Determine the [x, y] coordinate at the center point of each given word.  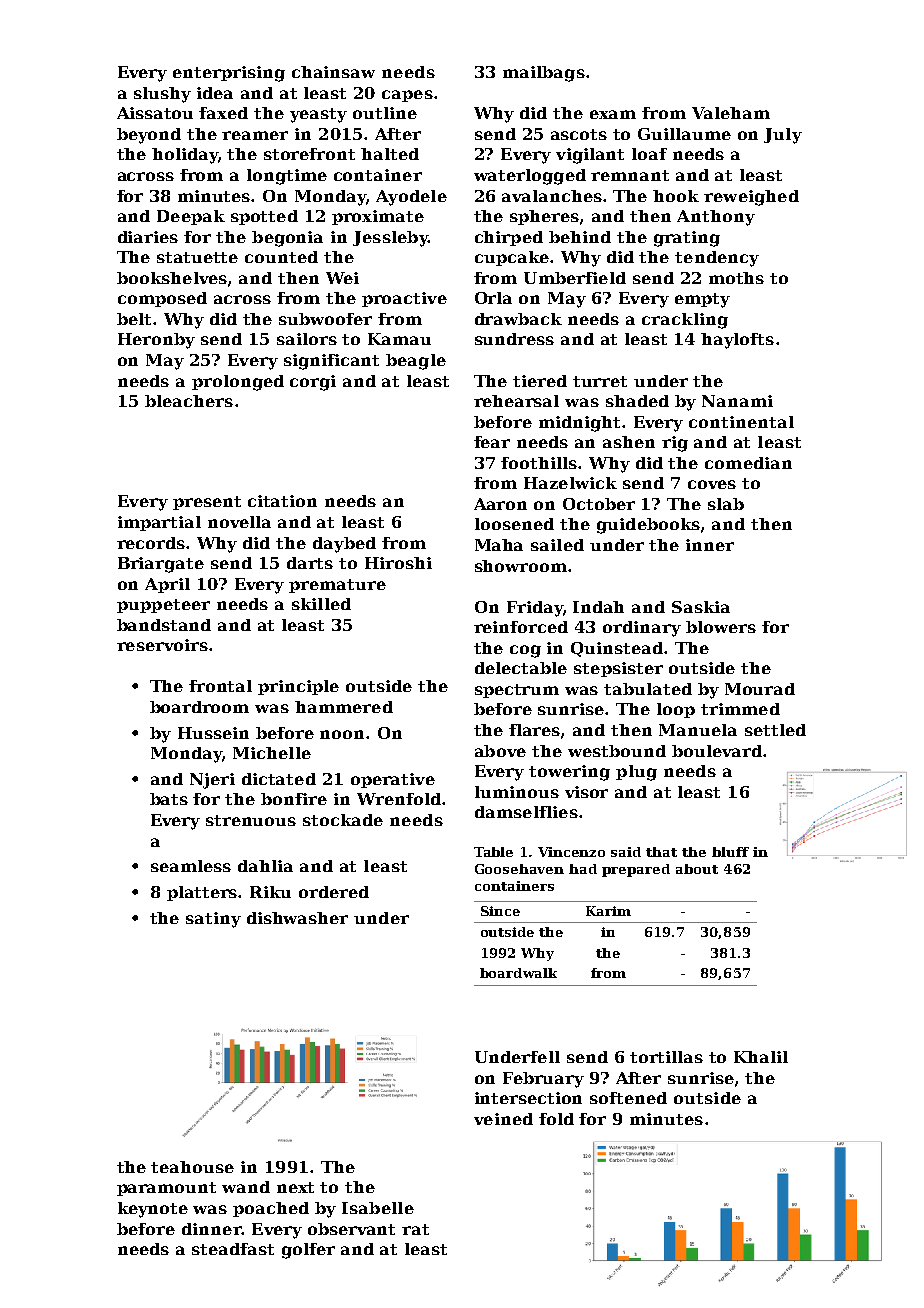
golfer [308, 1251]
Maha [499, 545]
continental [741, 422]
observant [351, 1229]
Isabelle [378, 1208]
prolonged [238, 383]
